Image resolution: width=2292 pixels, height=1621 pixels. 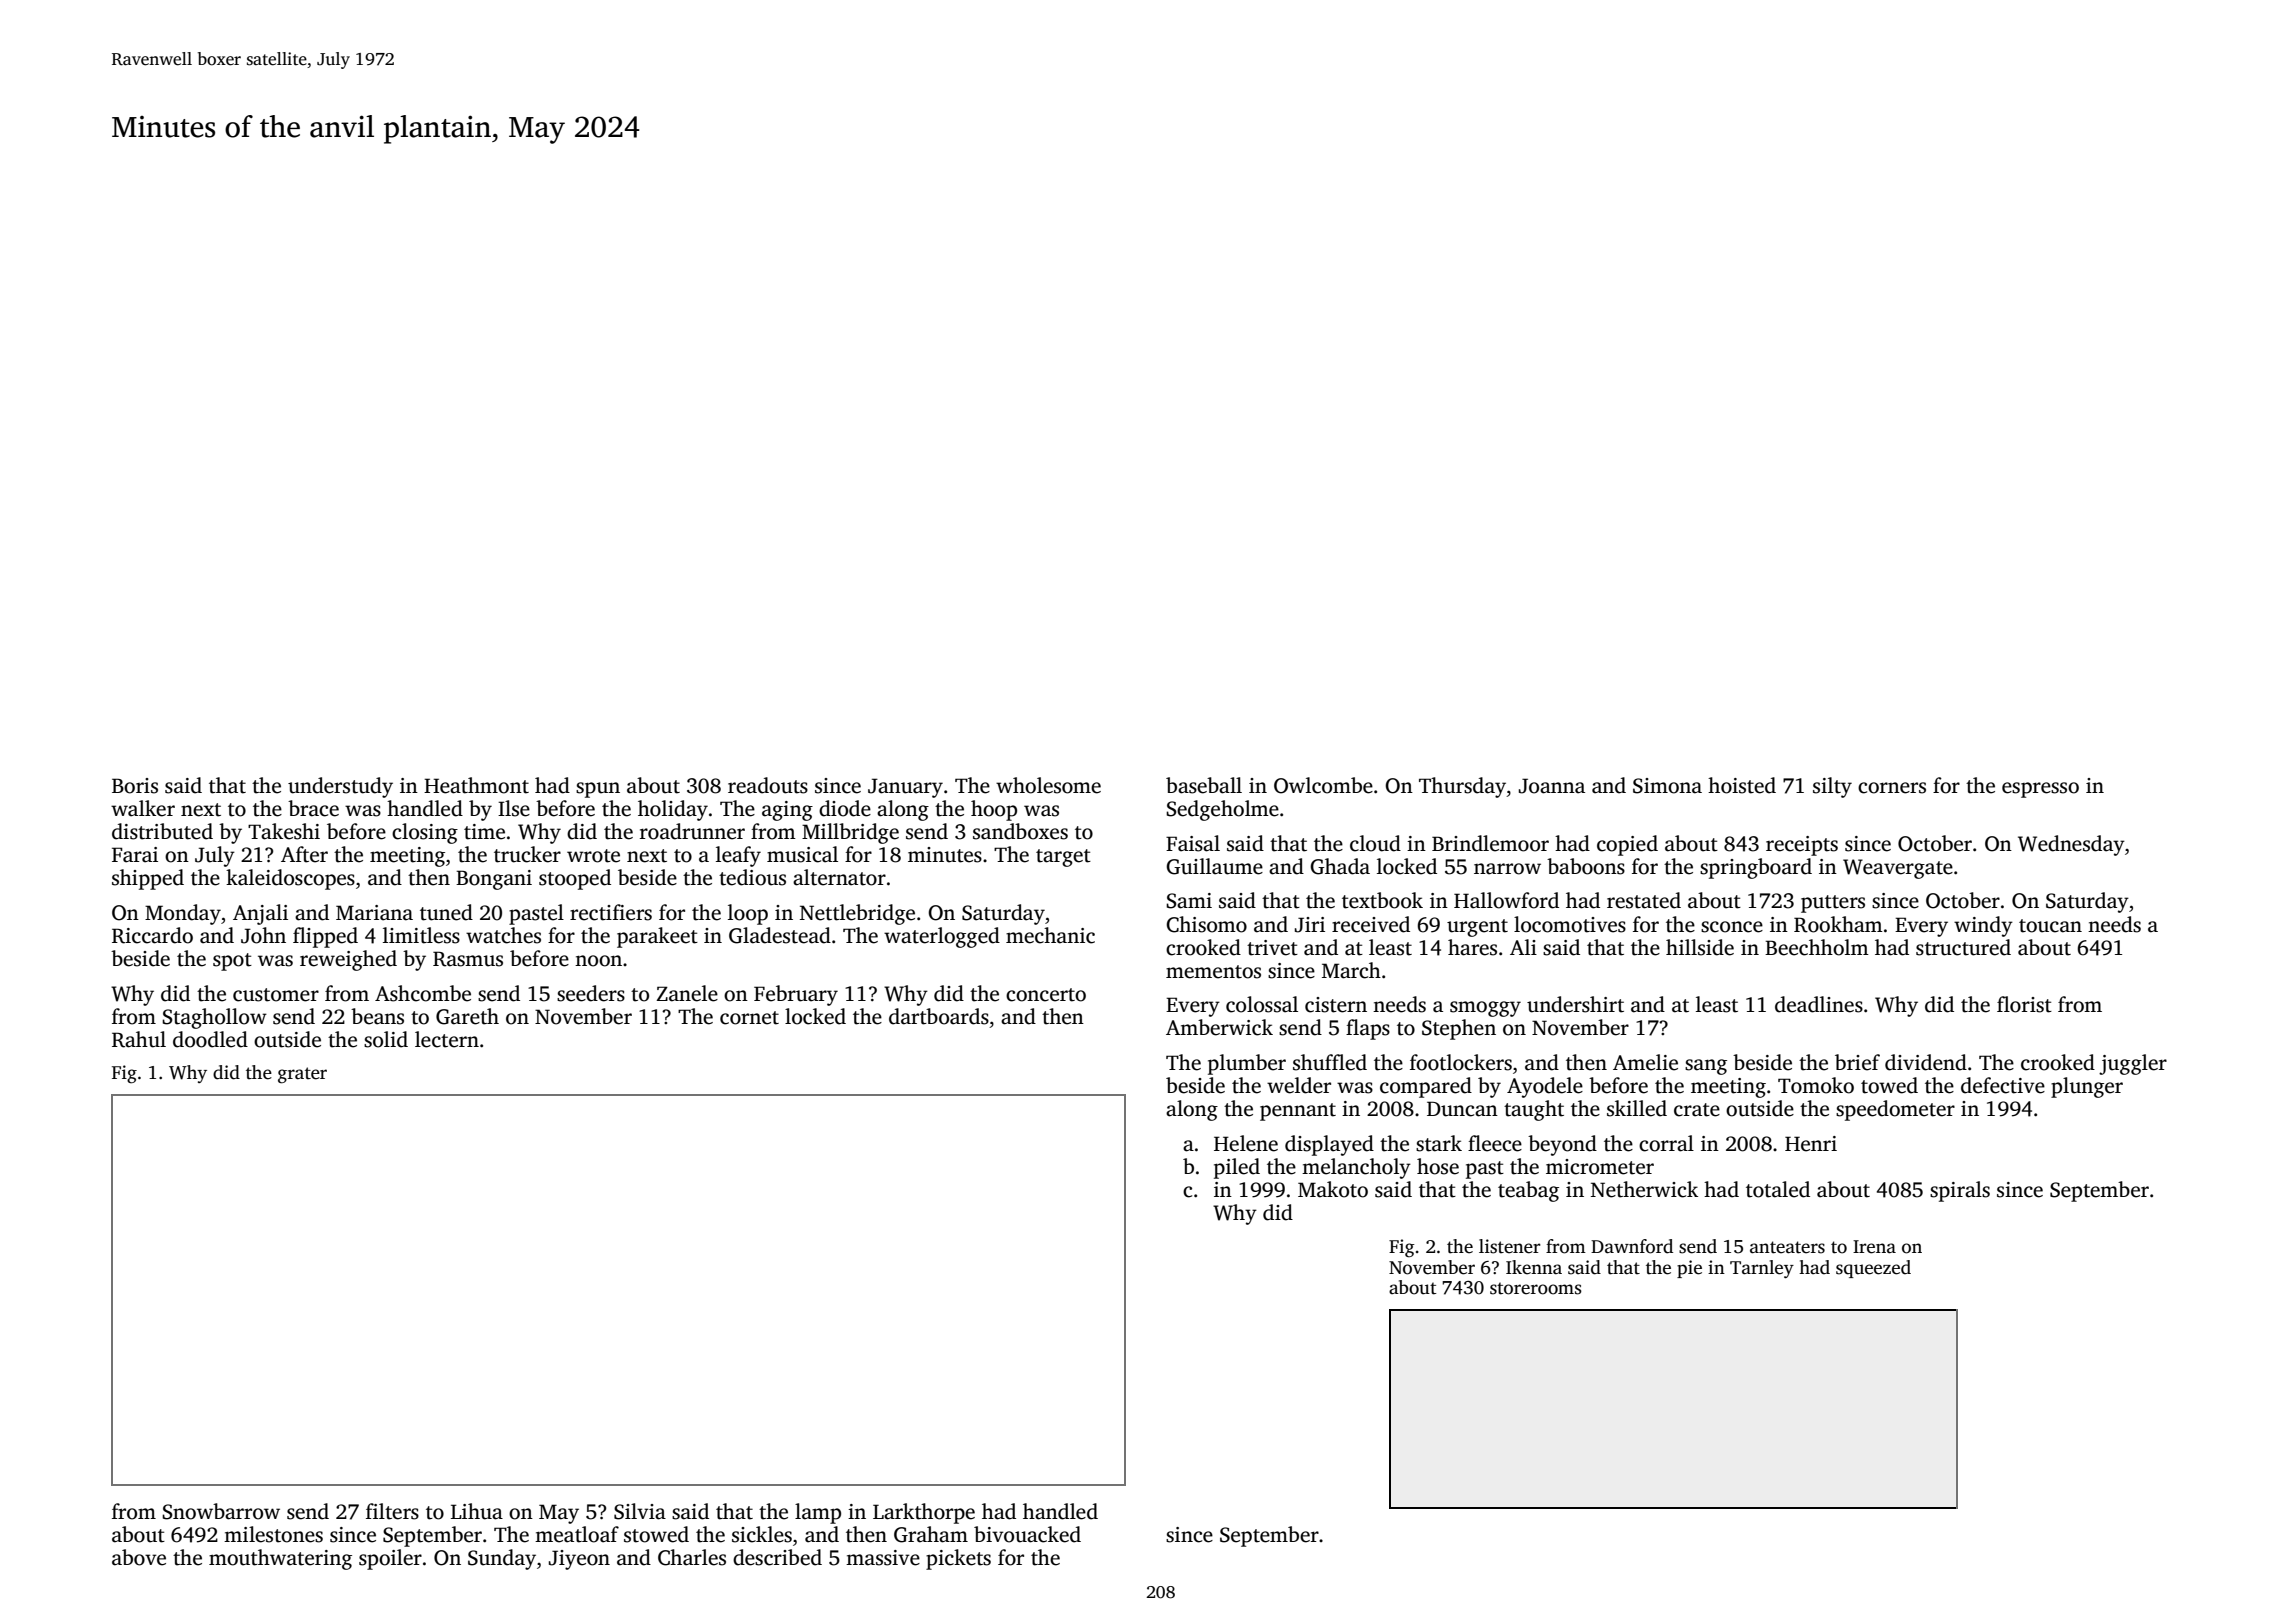 I want to click on received, so click(x=1371, y=924).
